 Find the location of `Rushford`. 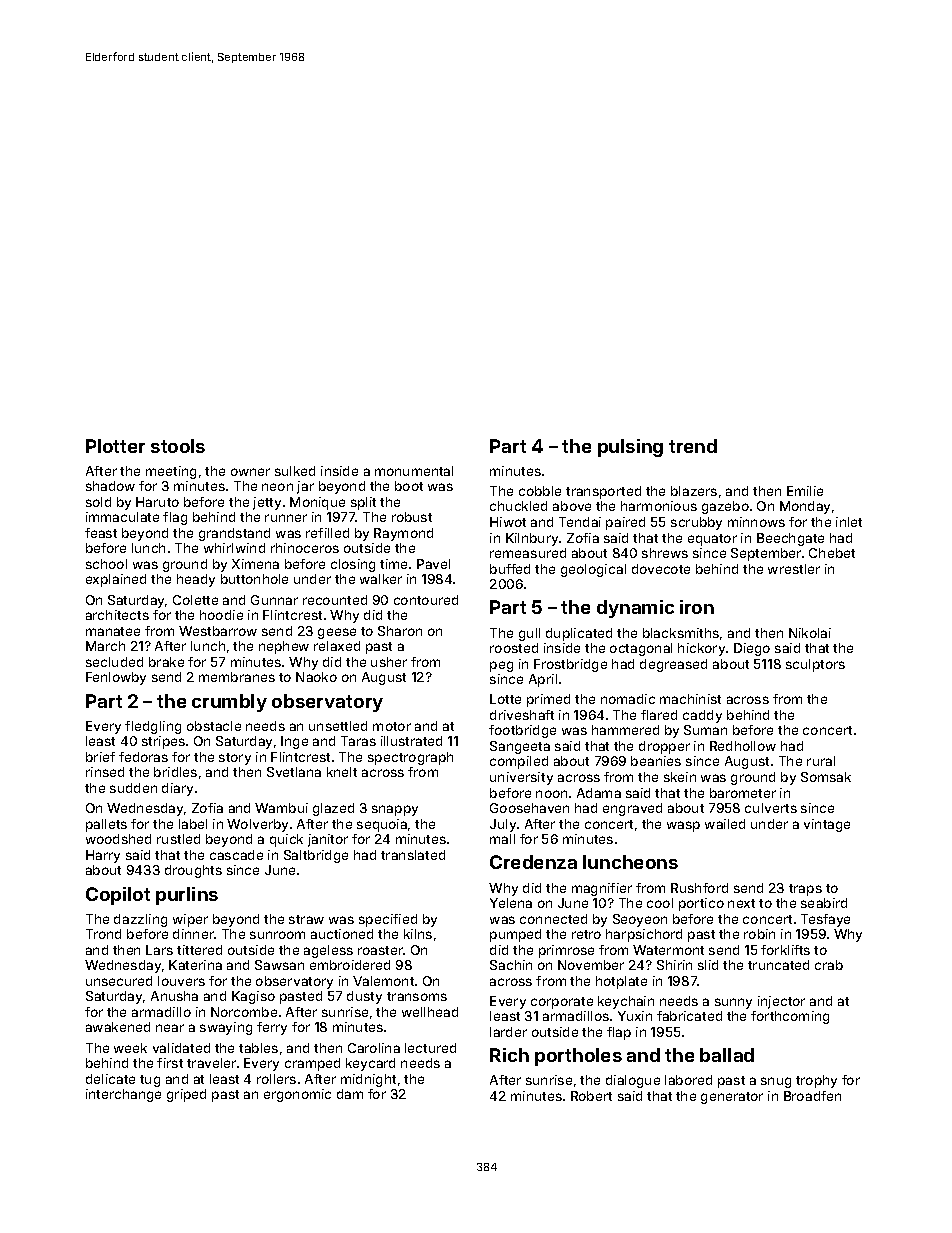

Rushford is located at coordinates (699, 888).
